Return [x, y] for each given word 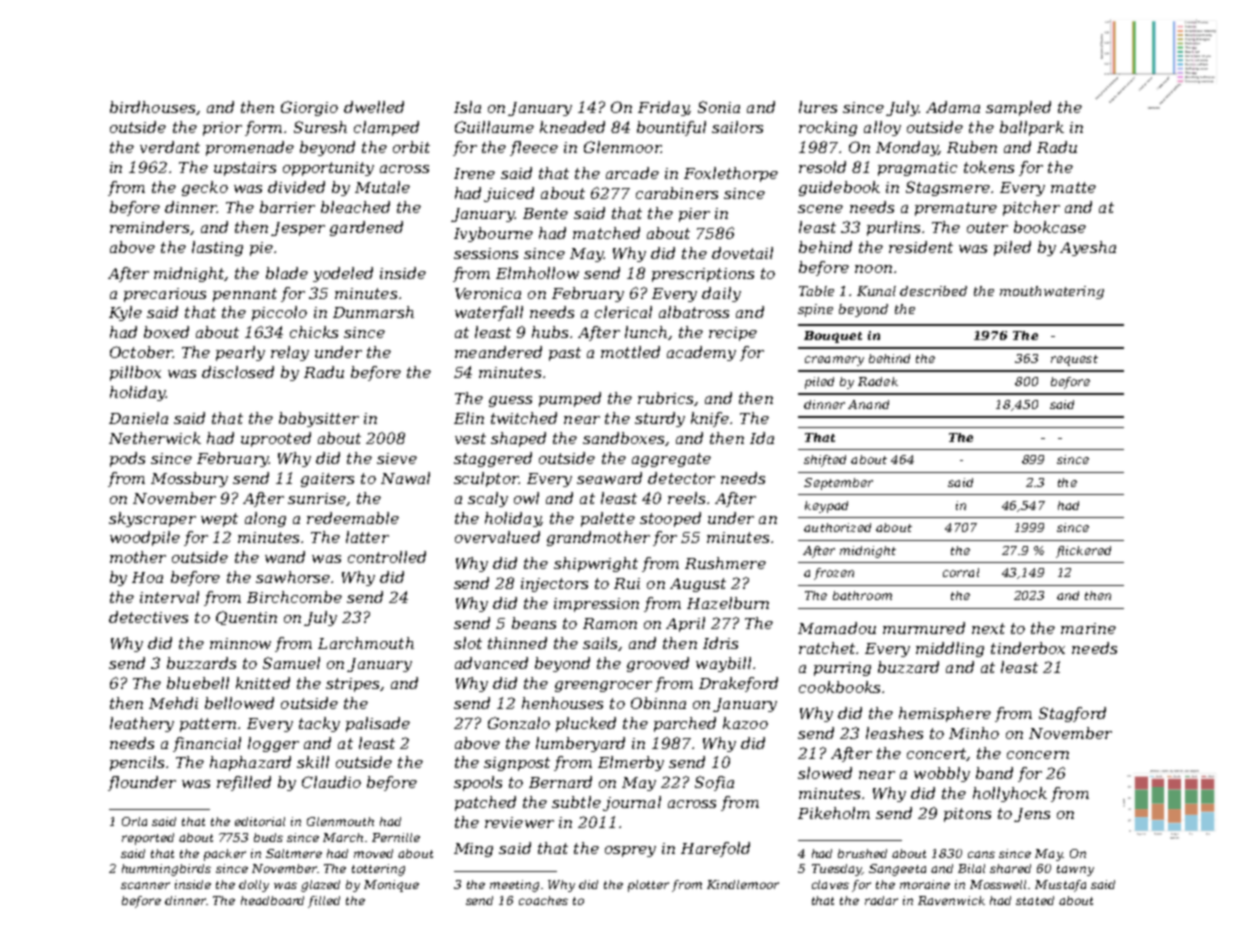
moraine [925, 884]
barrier [287, 207]
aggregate [671, 460]
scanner [145, 885]
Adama [953, 107]
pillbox [135, 373]
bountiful [671, 128]
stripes [352, 685]
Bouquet [833, 337]
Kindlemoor [743, 884]
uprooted [276, 439]
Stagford [1072, 714]
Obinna [658, 703]
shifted [825, 461]
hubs [550, 332]
